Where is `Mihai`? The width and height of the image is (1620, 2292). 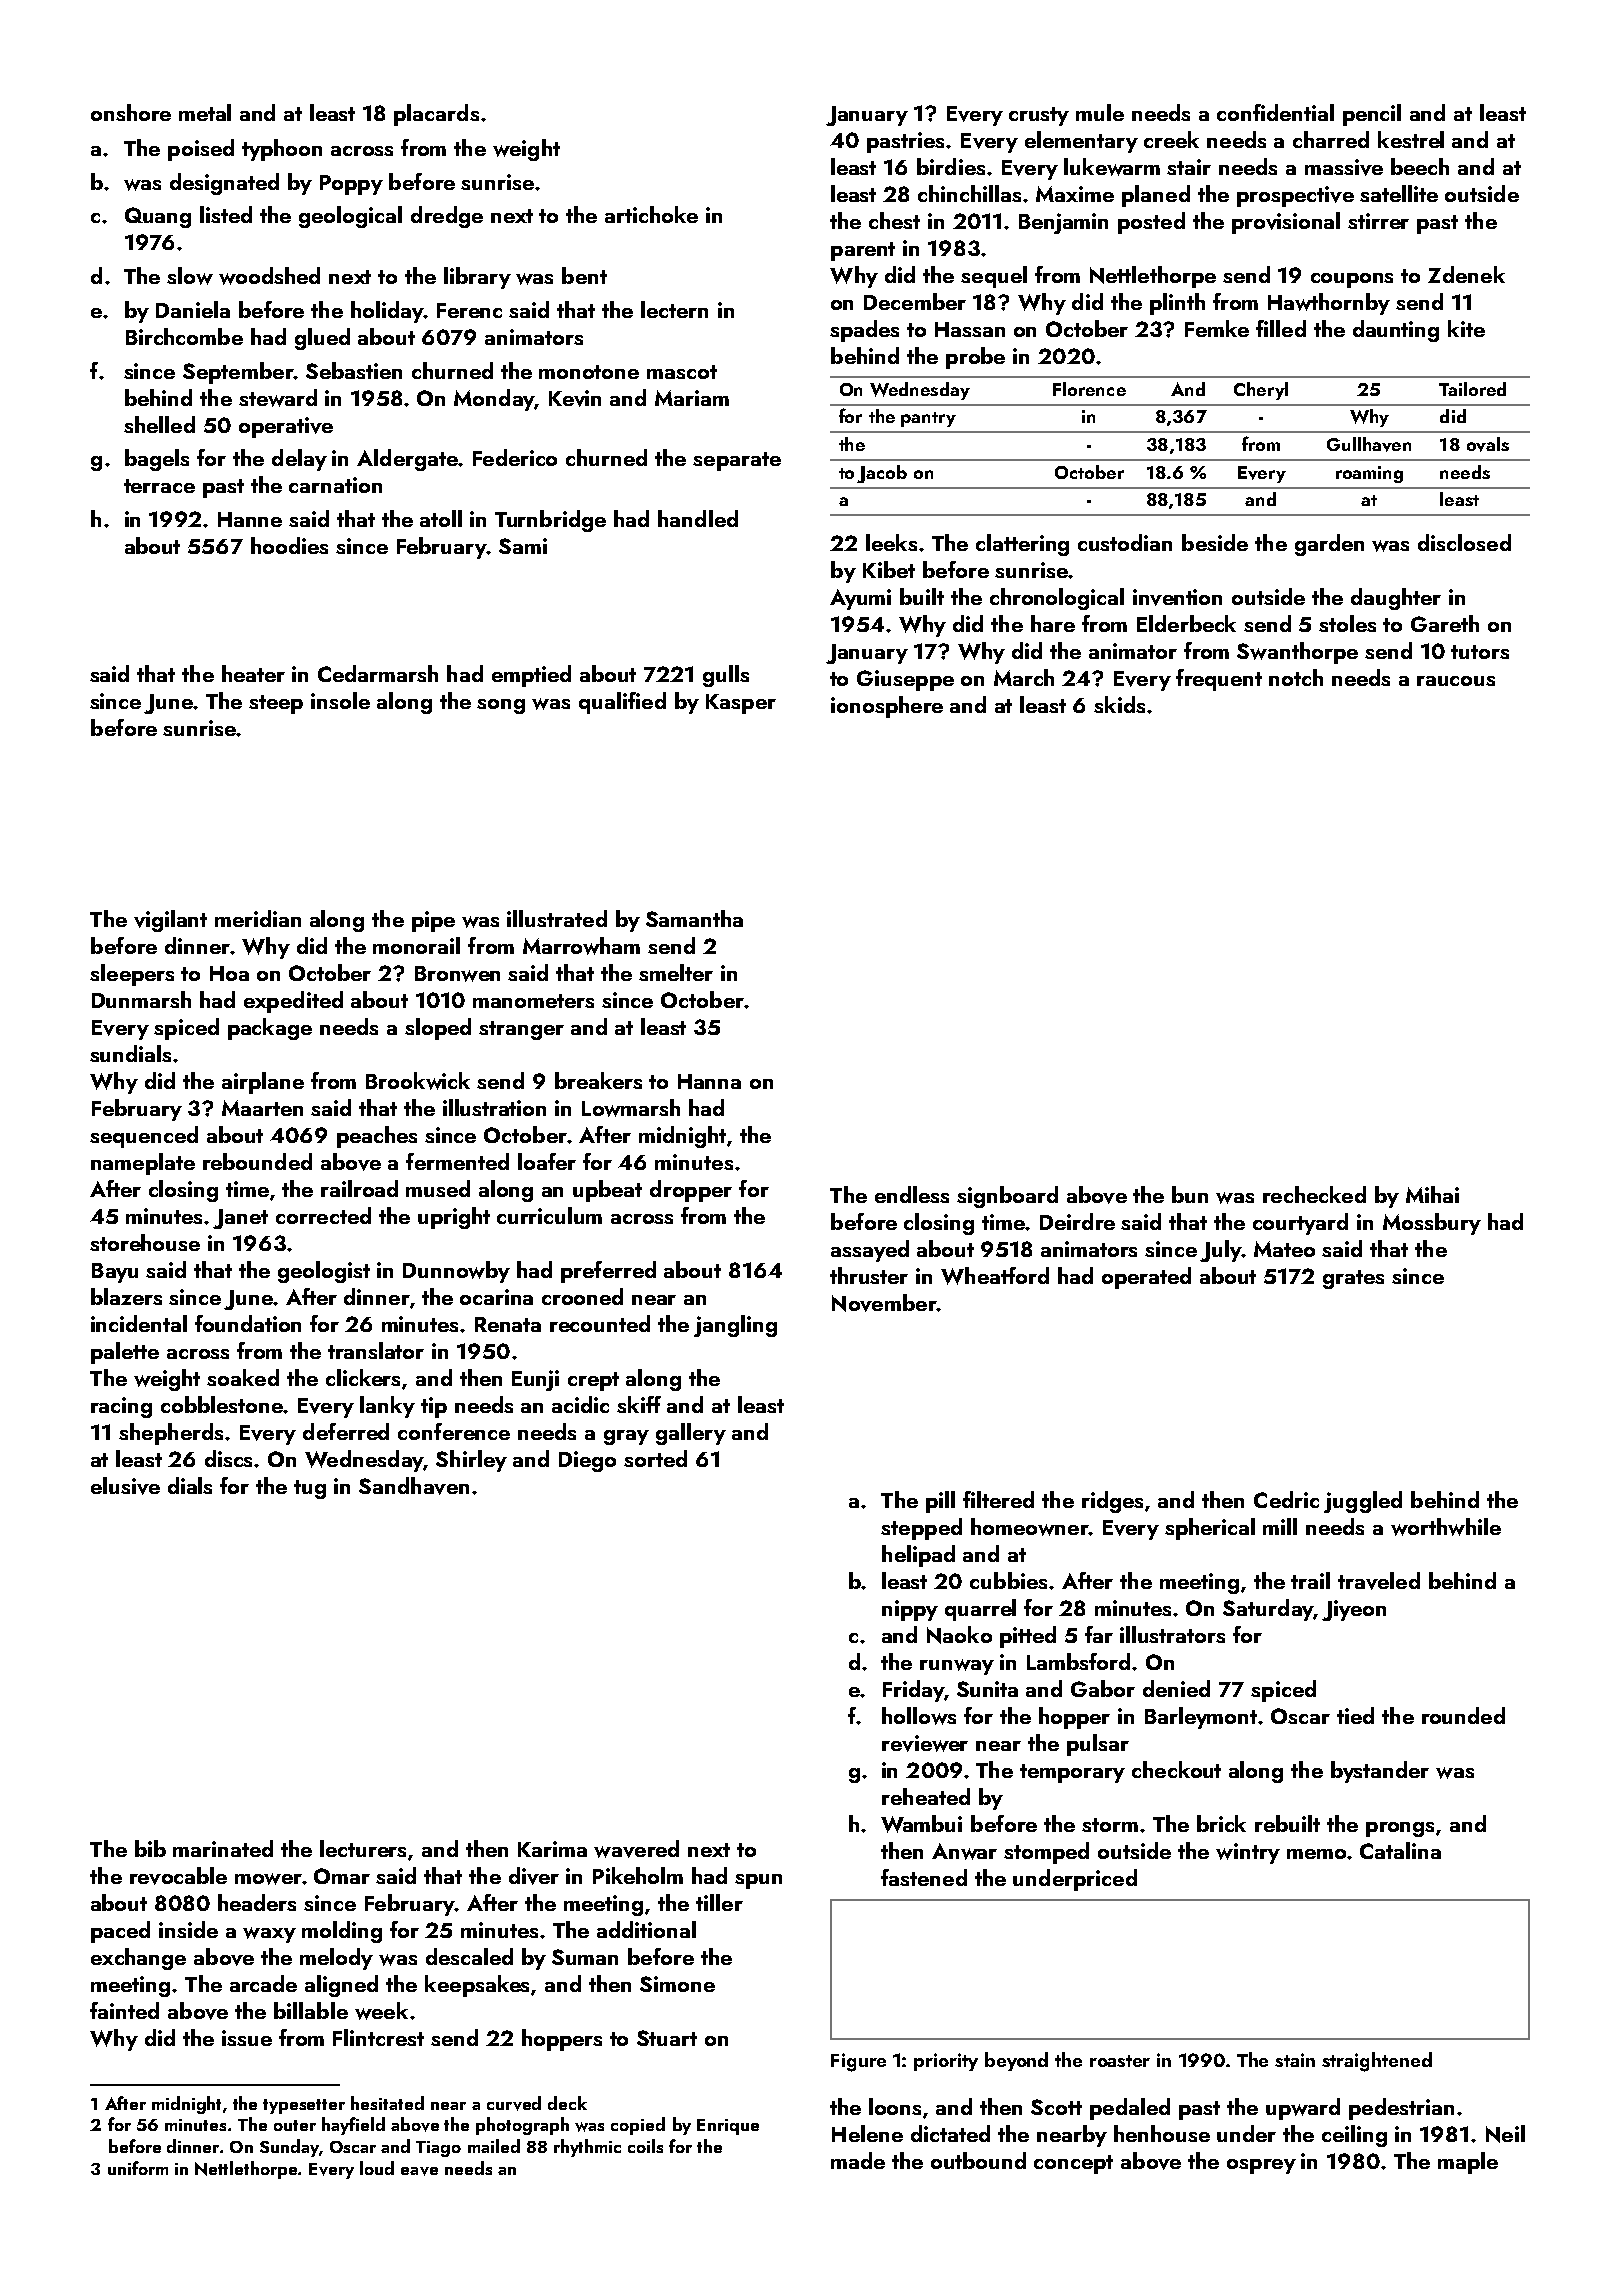
Mihai is located at coordinates (1432, 1194).
